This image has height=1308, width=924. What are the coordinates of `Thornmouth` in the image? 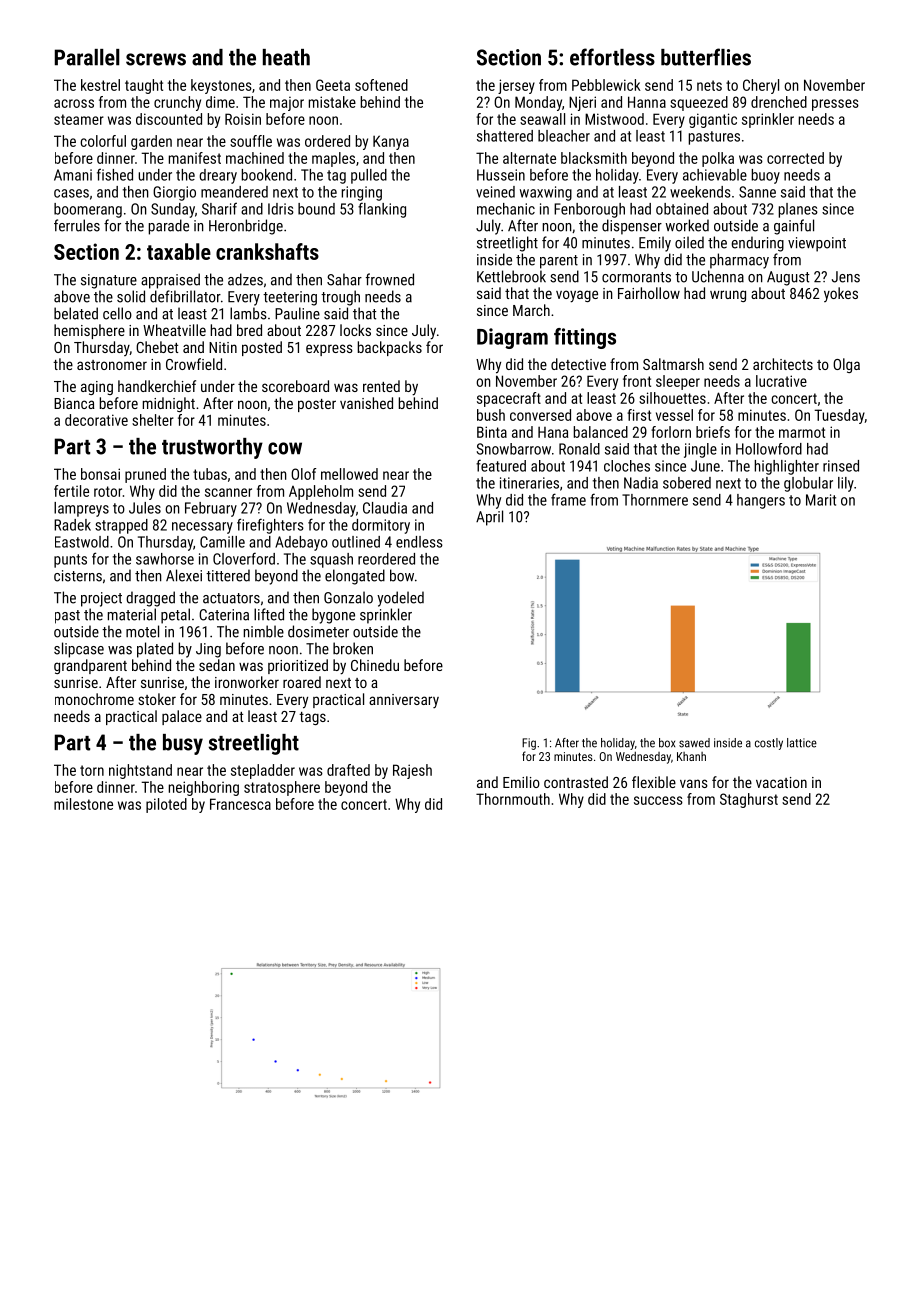 It's located at (513, 799).
